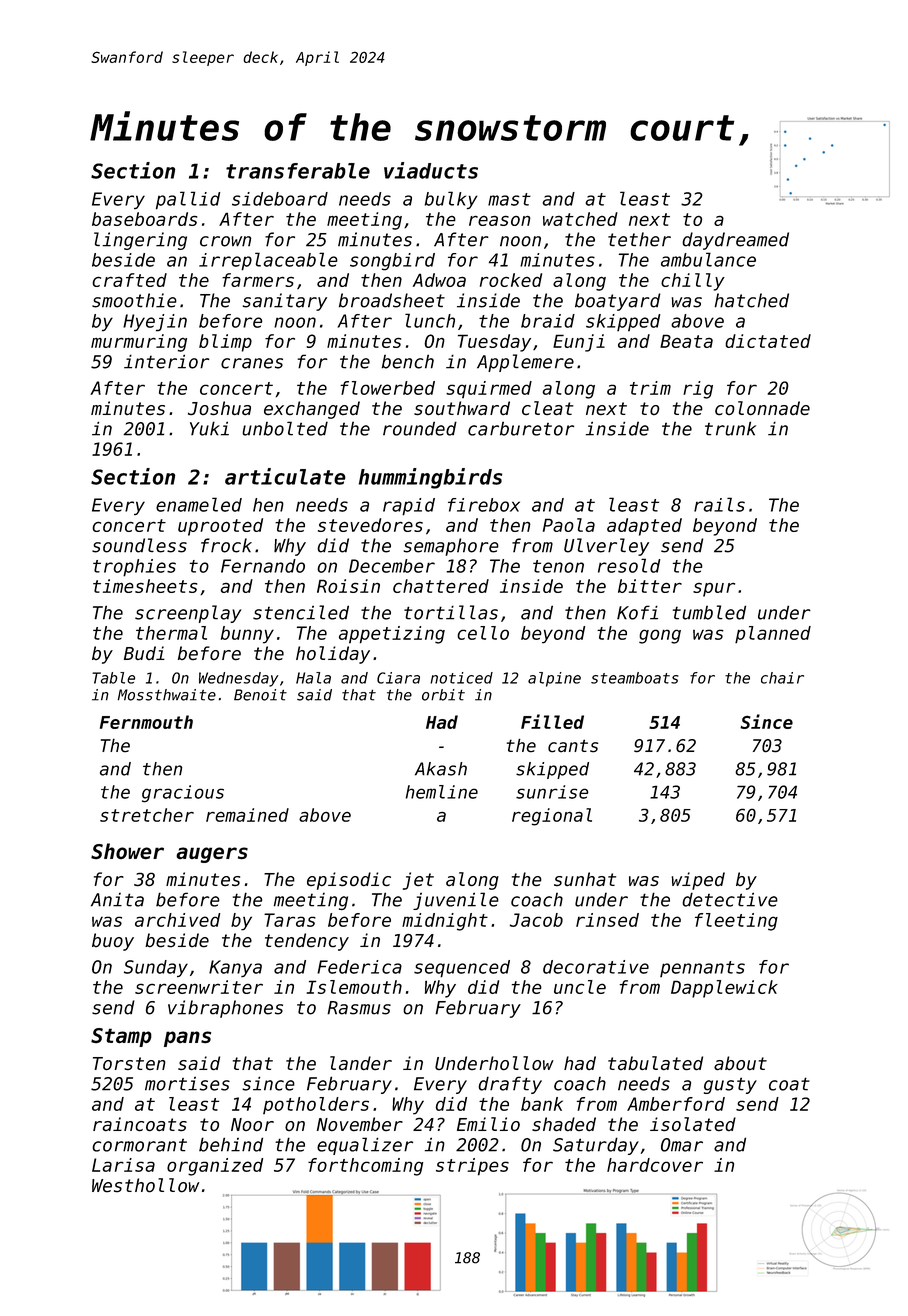 The image size is (908, 1316). I want to click on daydreamed, so click(736, 241).
